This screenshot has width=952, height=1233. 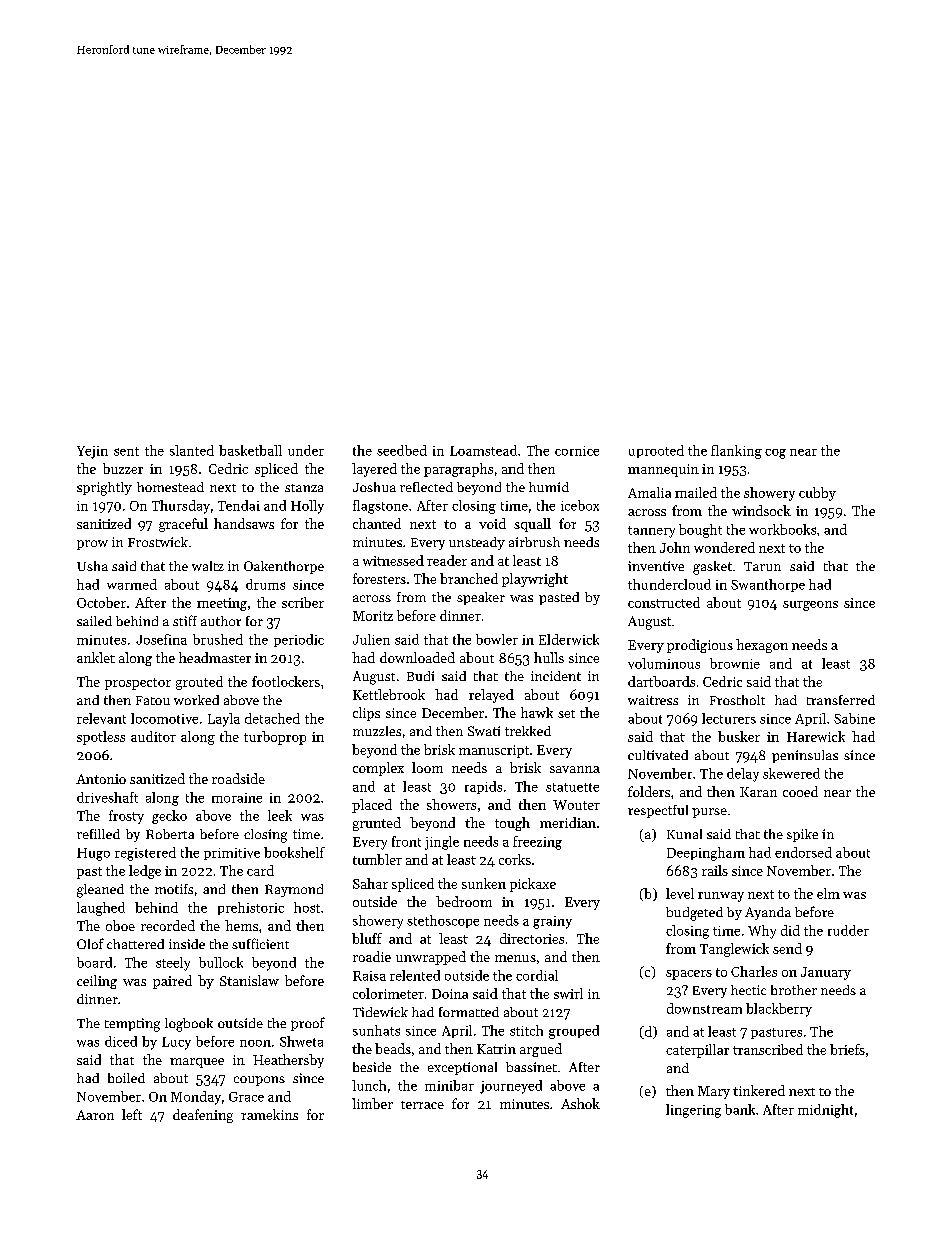 I want to click on cubby, so click(x=817, y=494).
